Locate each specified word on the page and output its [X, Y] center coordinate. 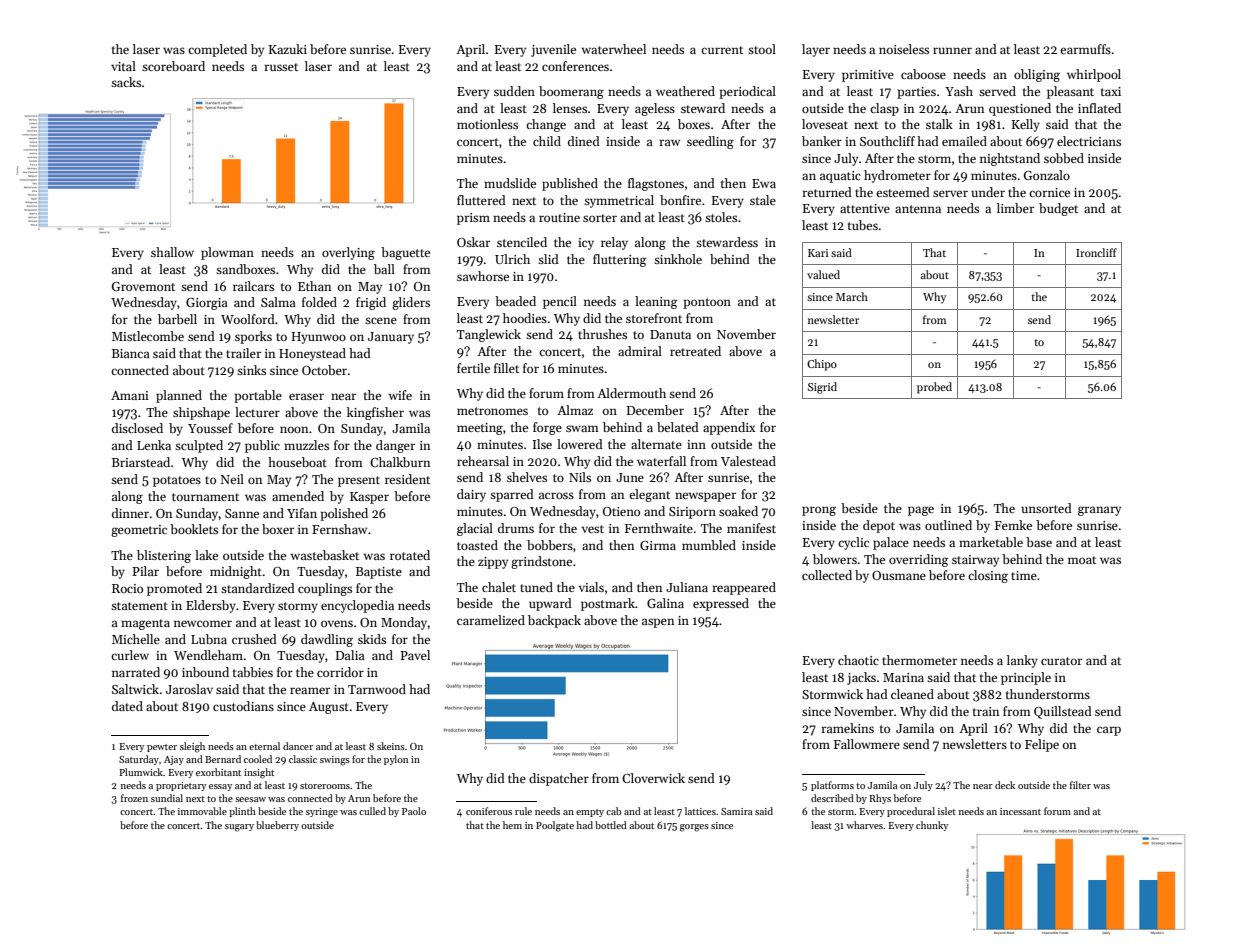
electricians [1089, 141]
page [921, 511]
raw [669, 142]
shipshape [201, 413]
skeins [391, 746]
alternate [656, 444]
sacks [126, 82]
